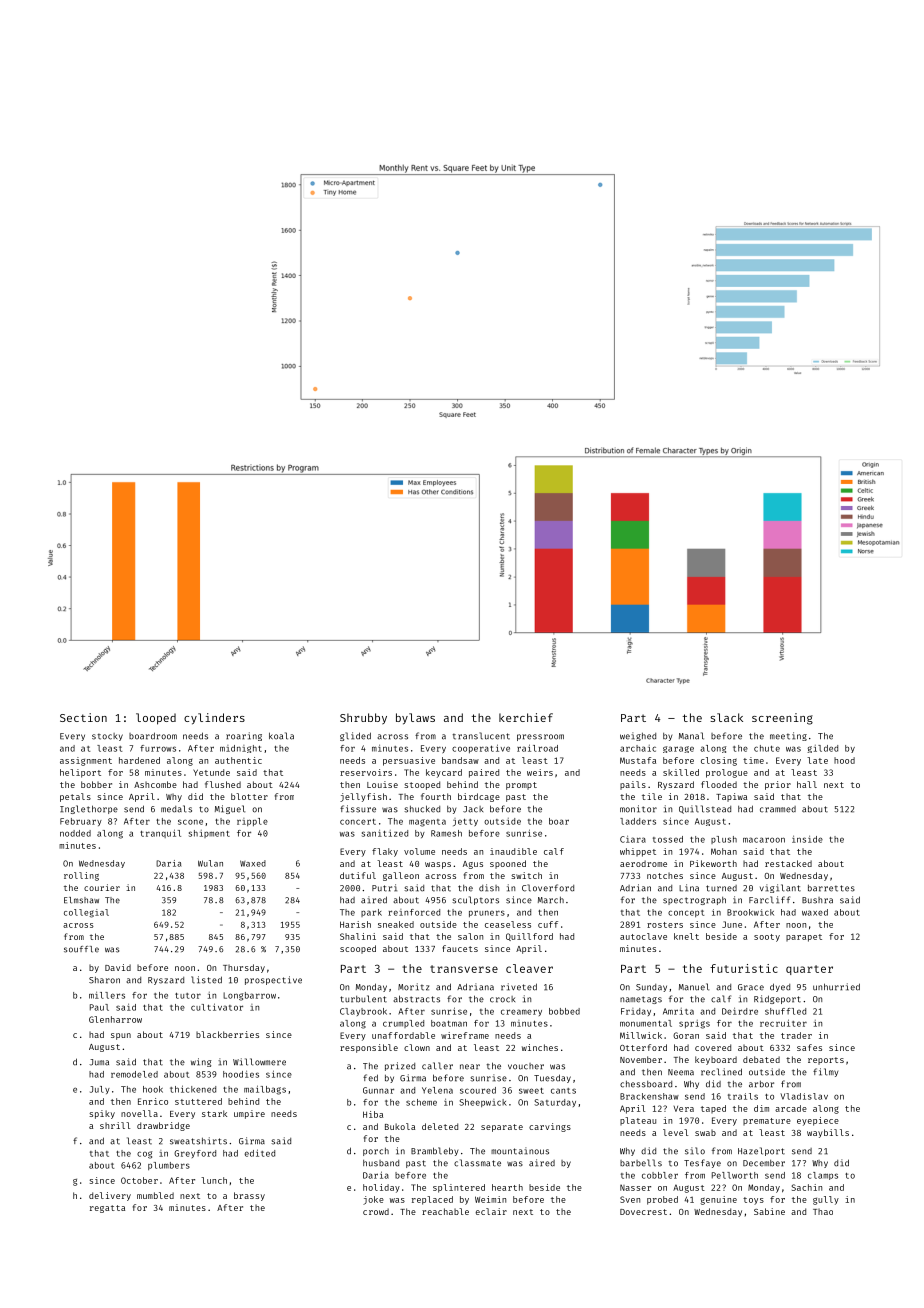 This screenshot has height=1308, width=924. Describe the element at coordinates (144, 1155) in the screenshot. I see `cog` at that location.
